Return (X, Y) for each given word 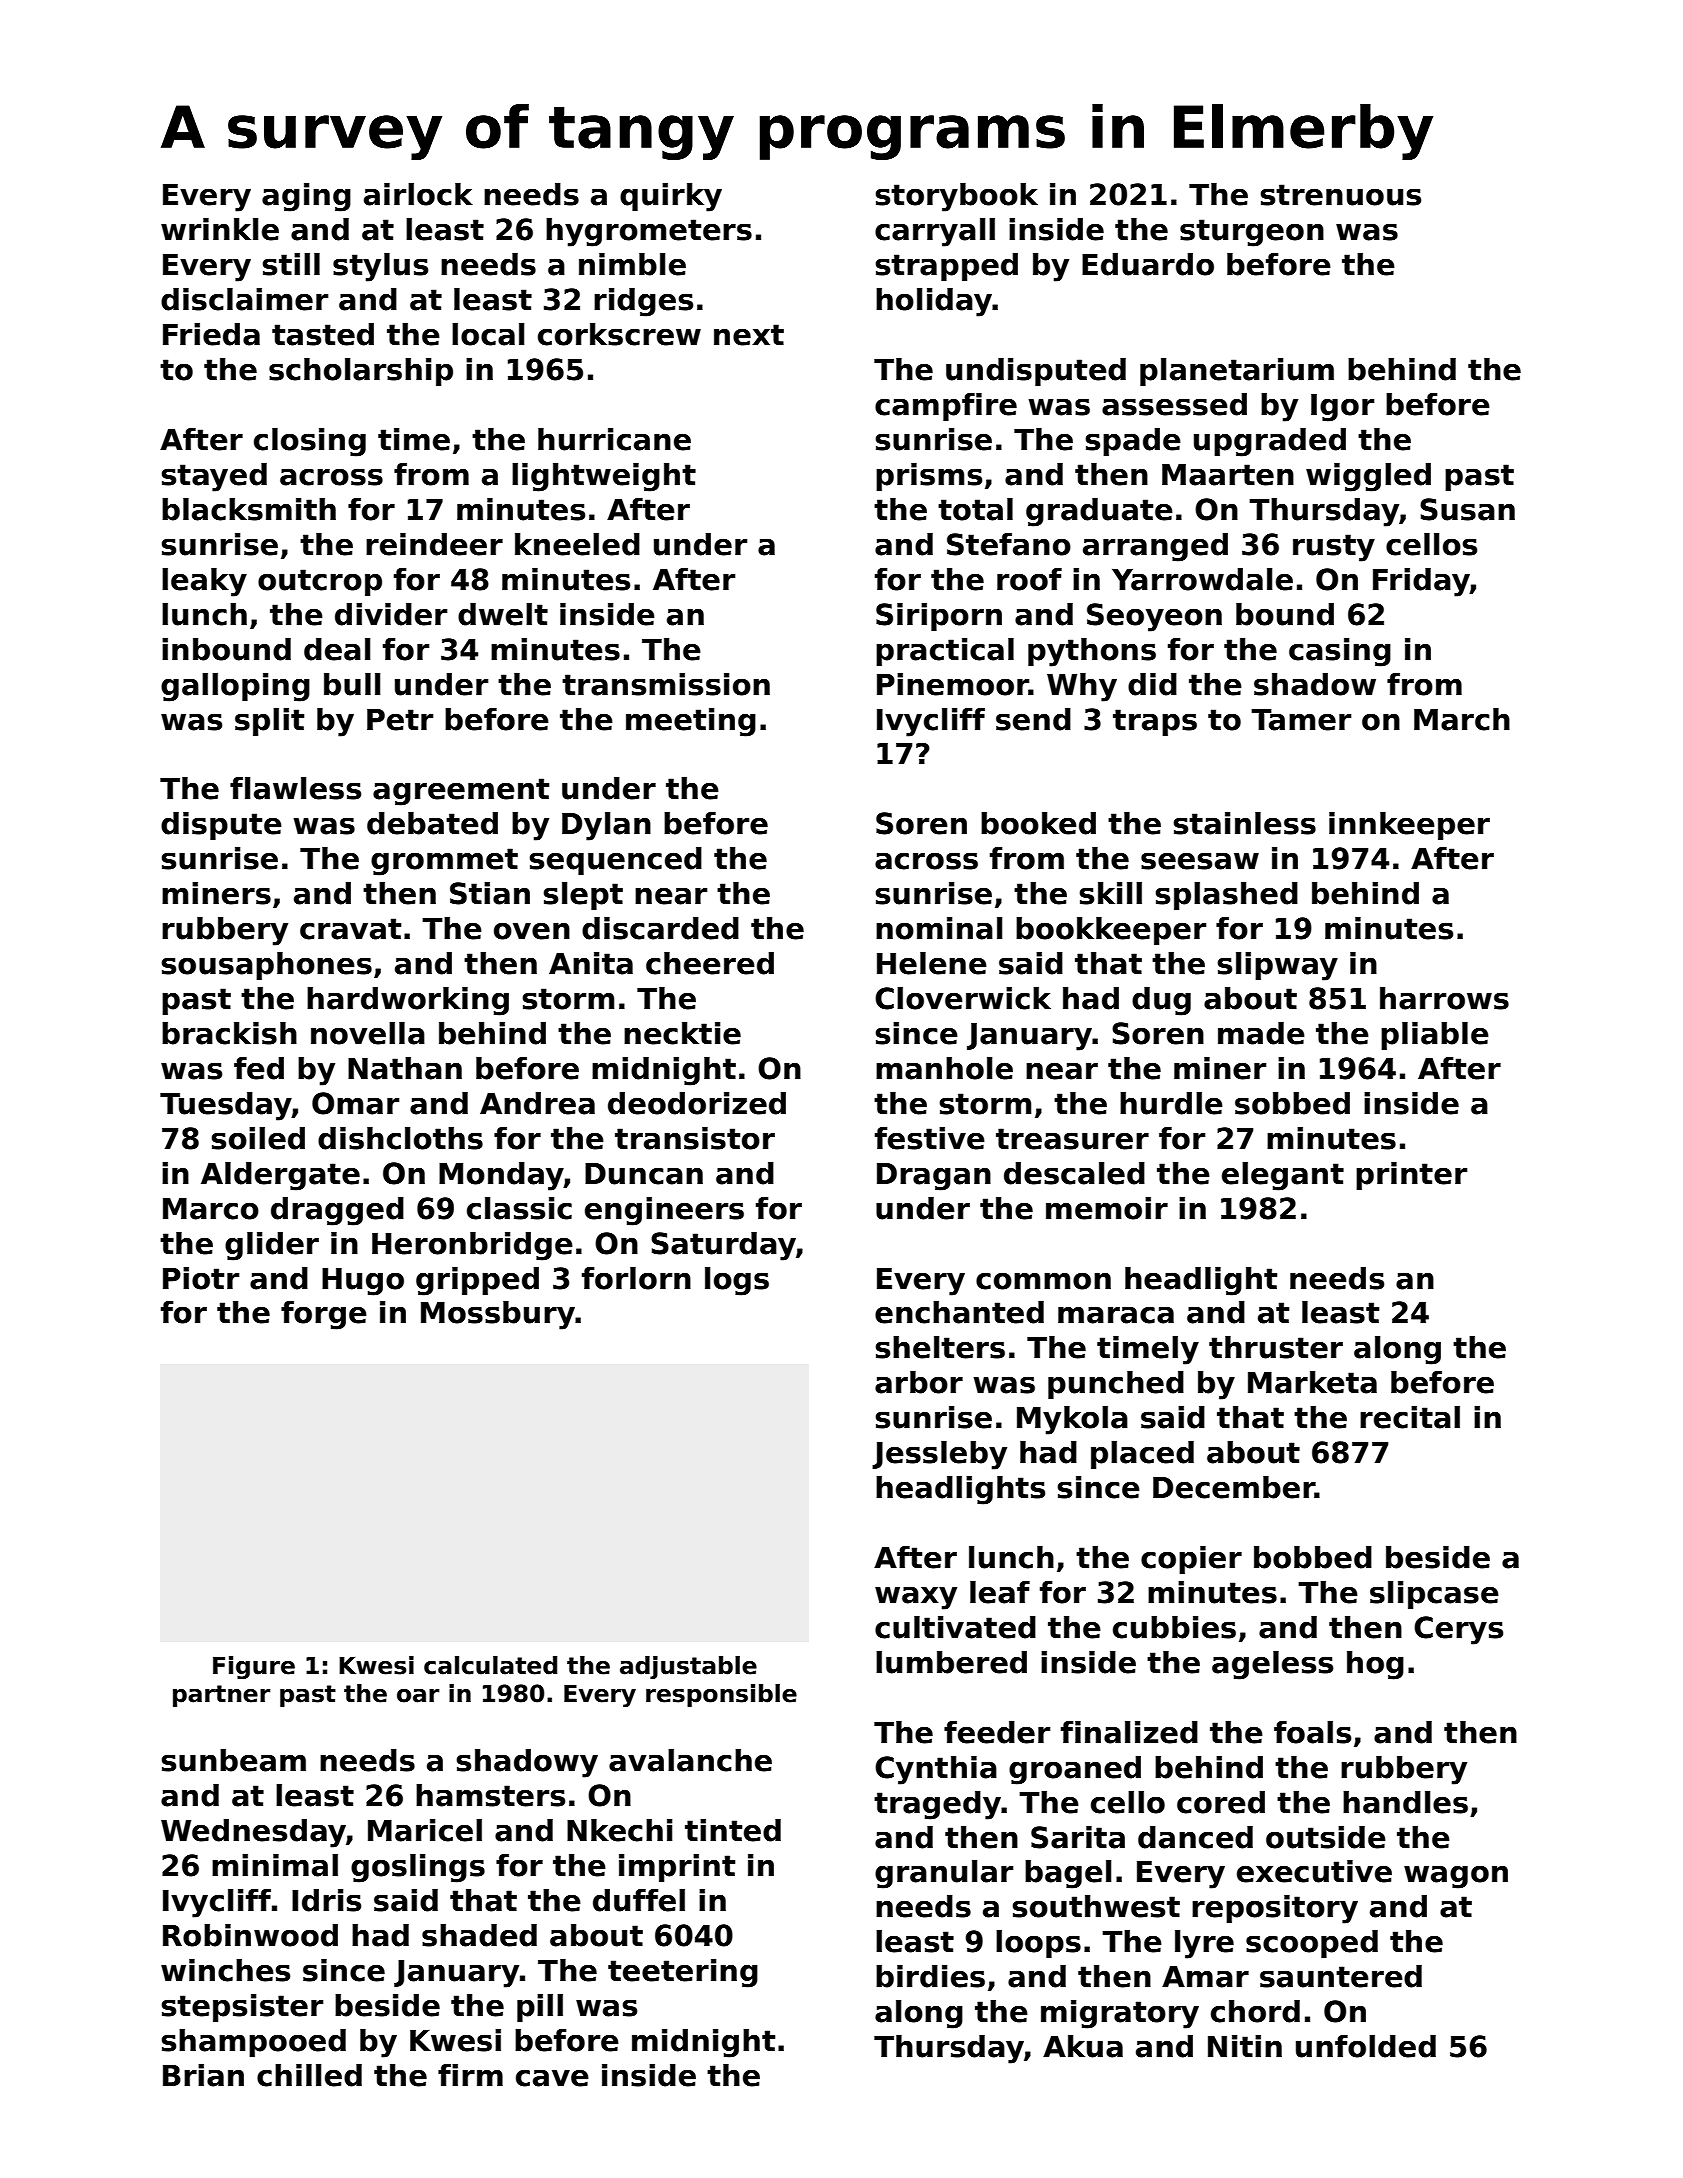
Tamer (1301, 720)
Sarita (1078, 1837)
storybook (957, 197)
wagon (1456, 1877)
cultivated (955, 1627)
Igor (1343, 408)
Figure (254, 1667)
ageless (1272, 1665)
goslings (418, 1868)
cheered (710, 963)
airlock (418, 194)
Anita (591, 963)
